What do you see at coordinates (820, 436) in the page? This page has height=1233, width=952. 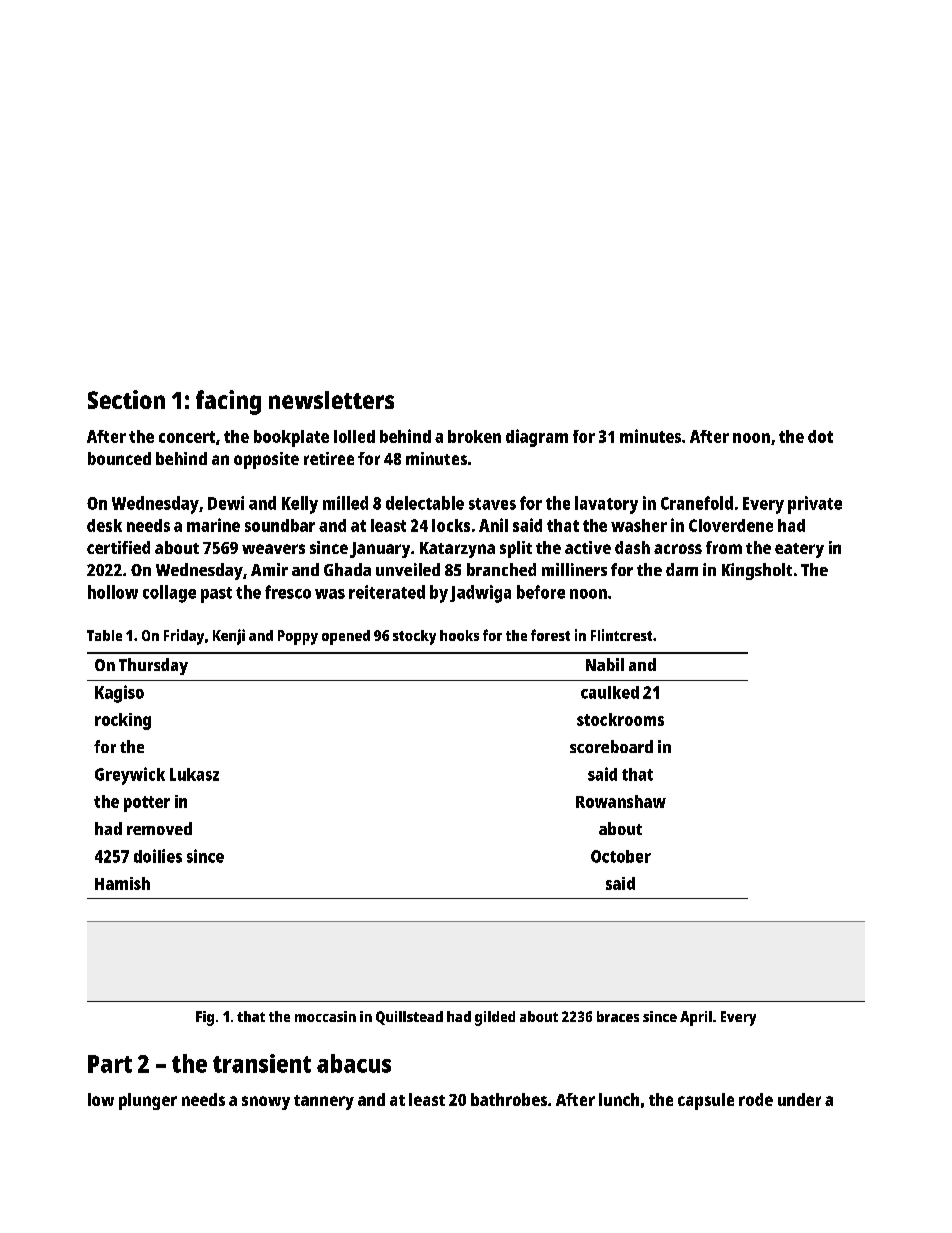 I see `dot` at bounding box center [820, 436].
